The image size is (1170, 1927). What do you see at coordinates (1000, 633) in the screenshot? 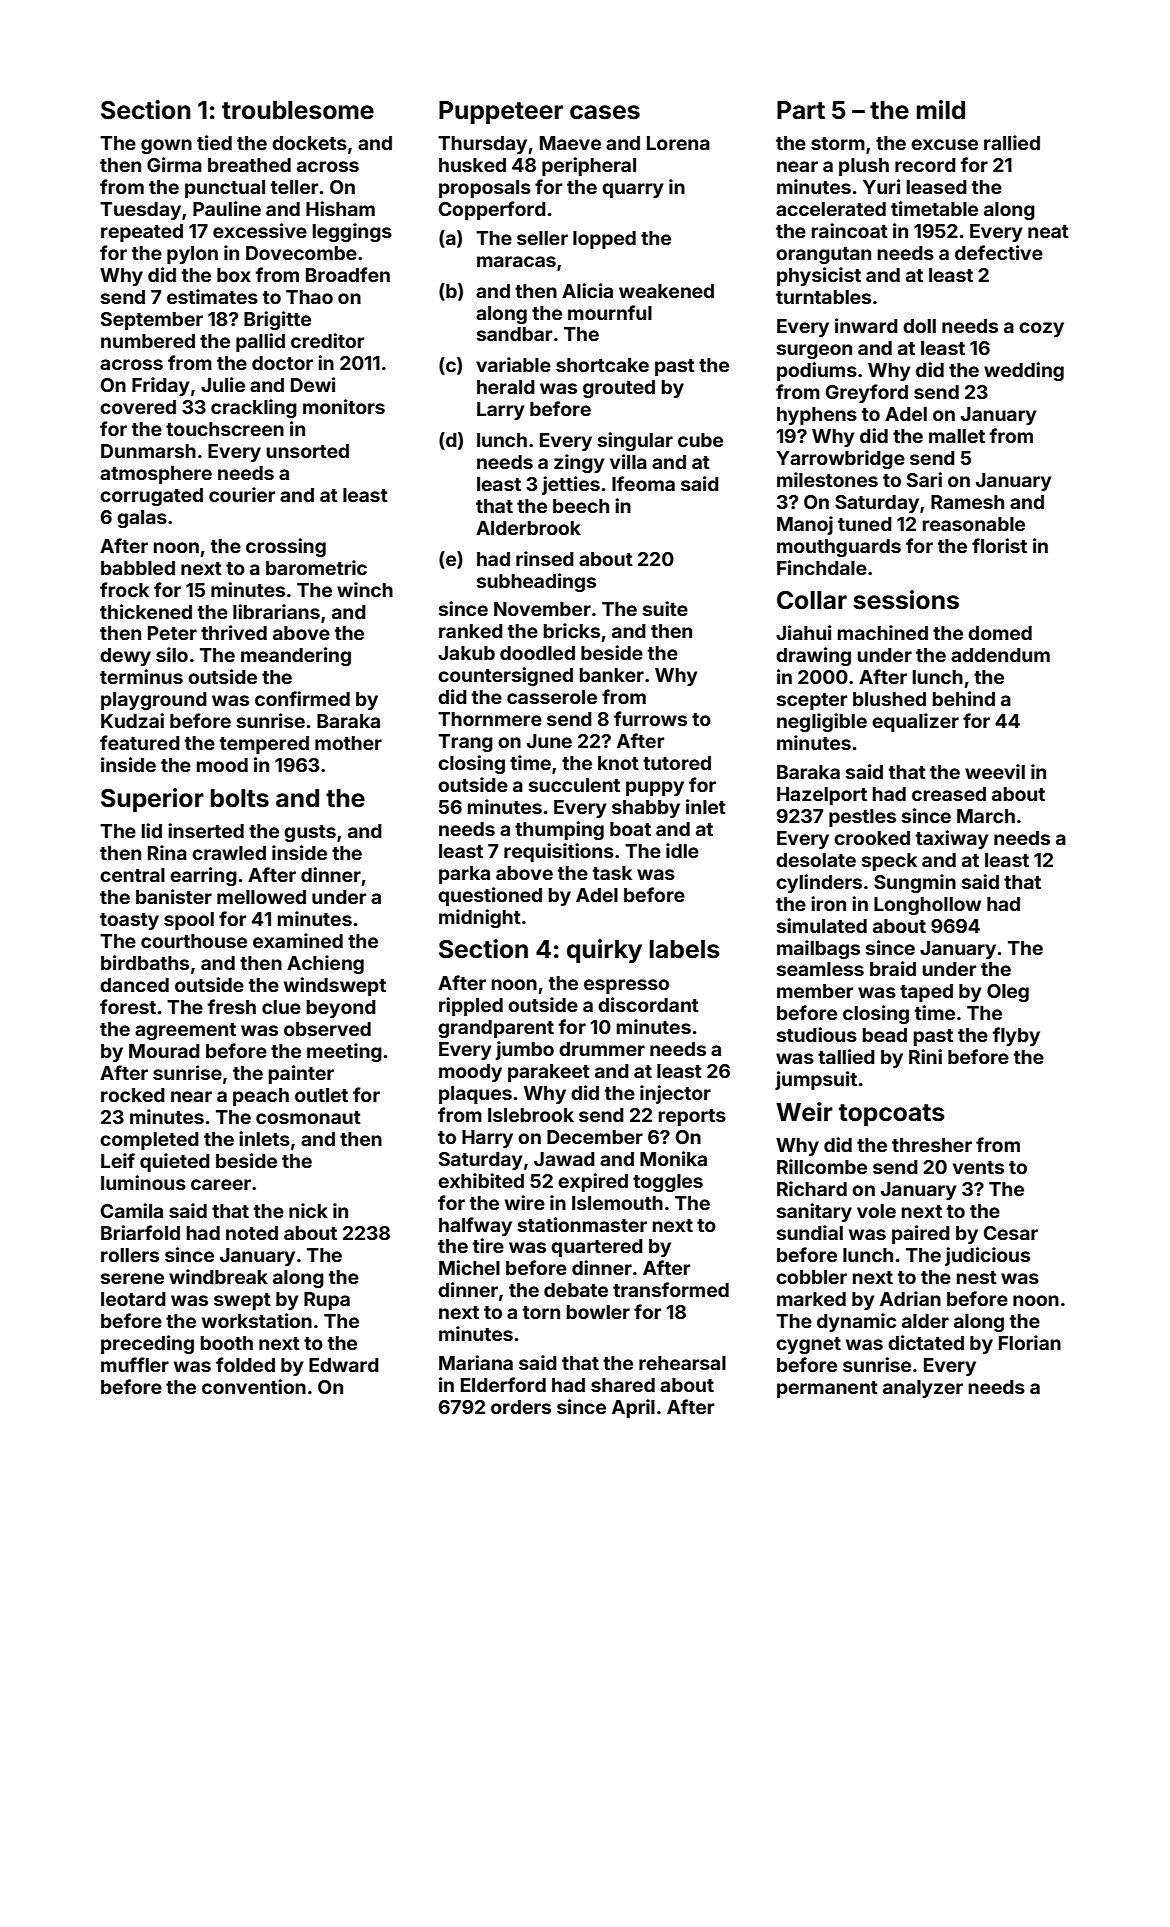
I see `domed` at bounding box center [1000, 633].
